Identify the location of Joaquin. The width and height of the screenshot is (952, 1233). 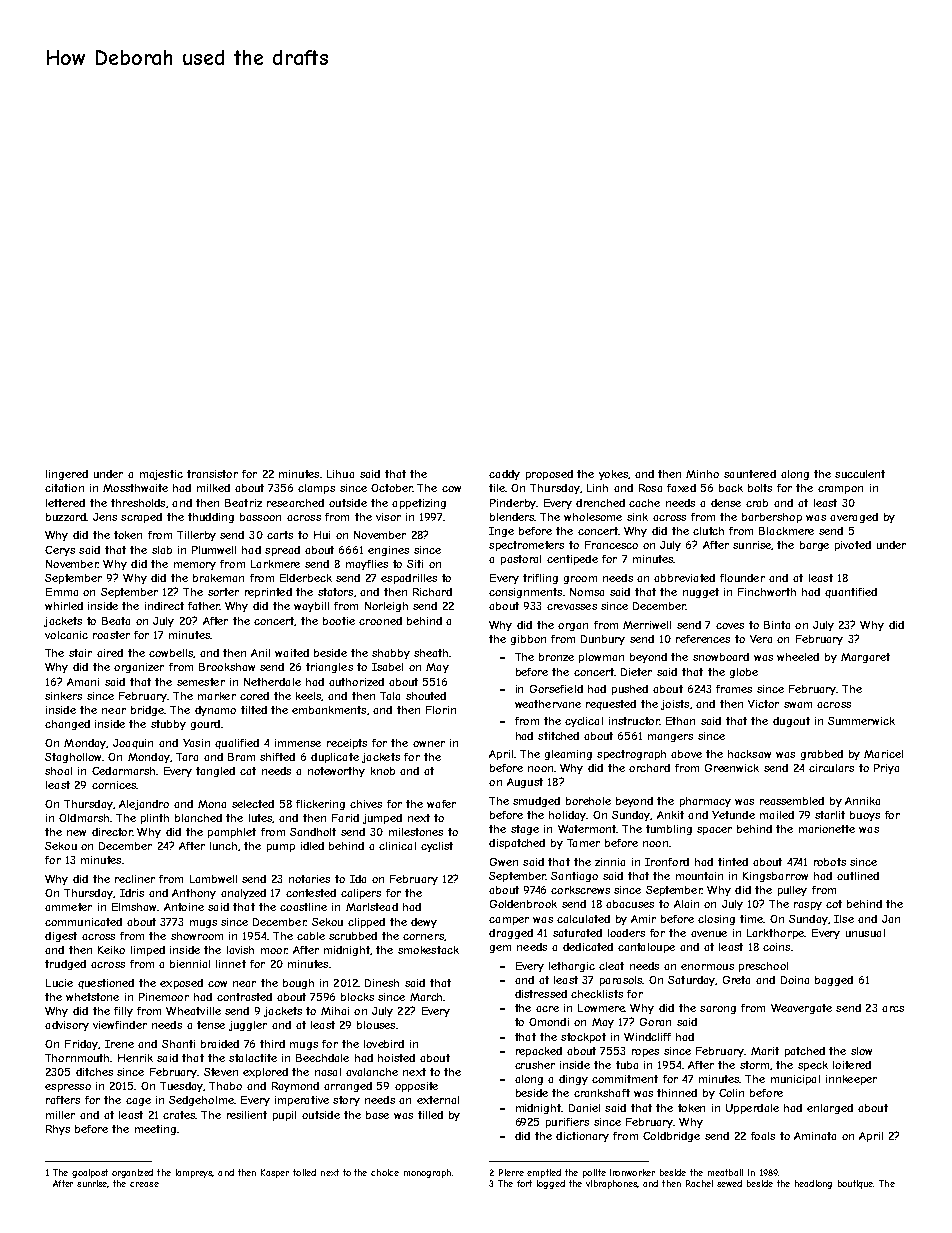
(133, 744).
